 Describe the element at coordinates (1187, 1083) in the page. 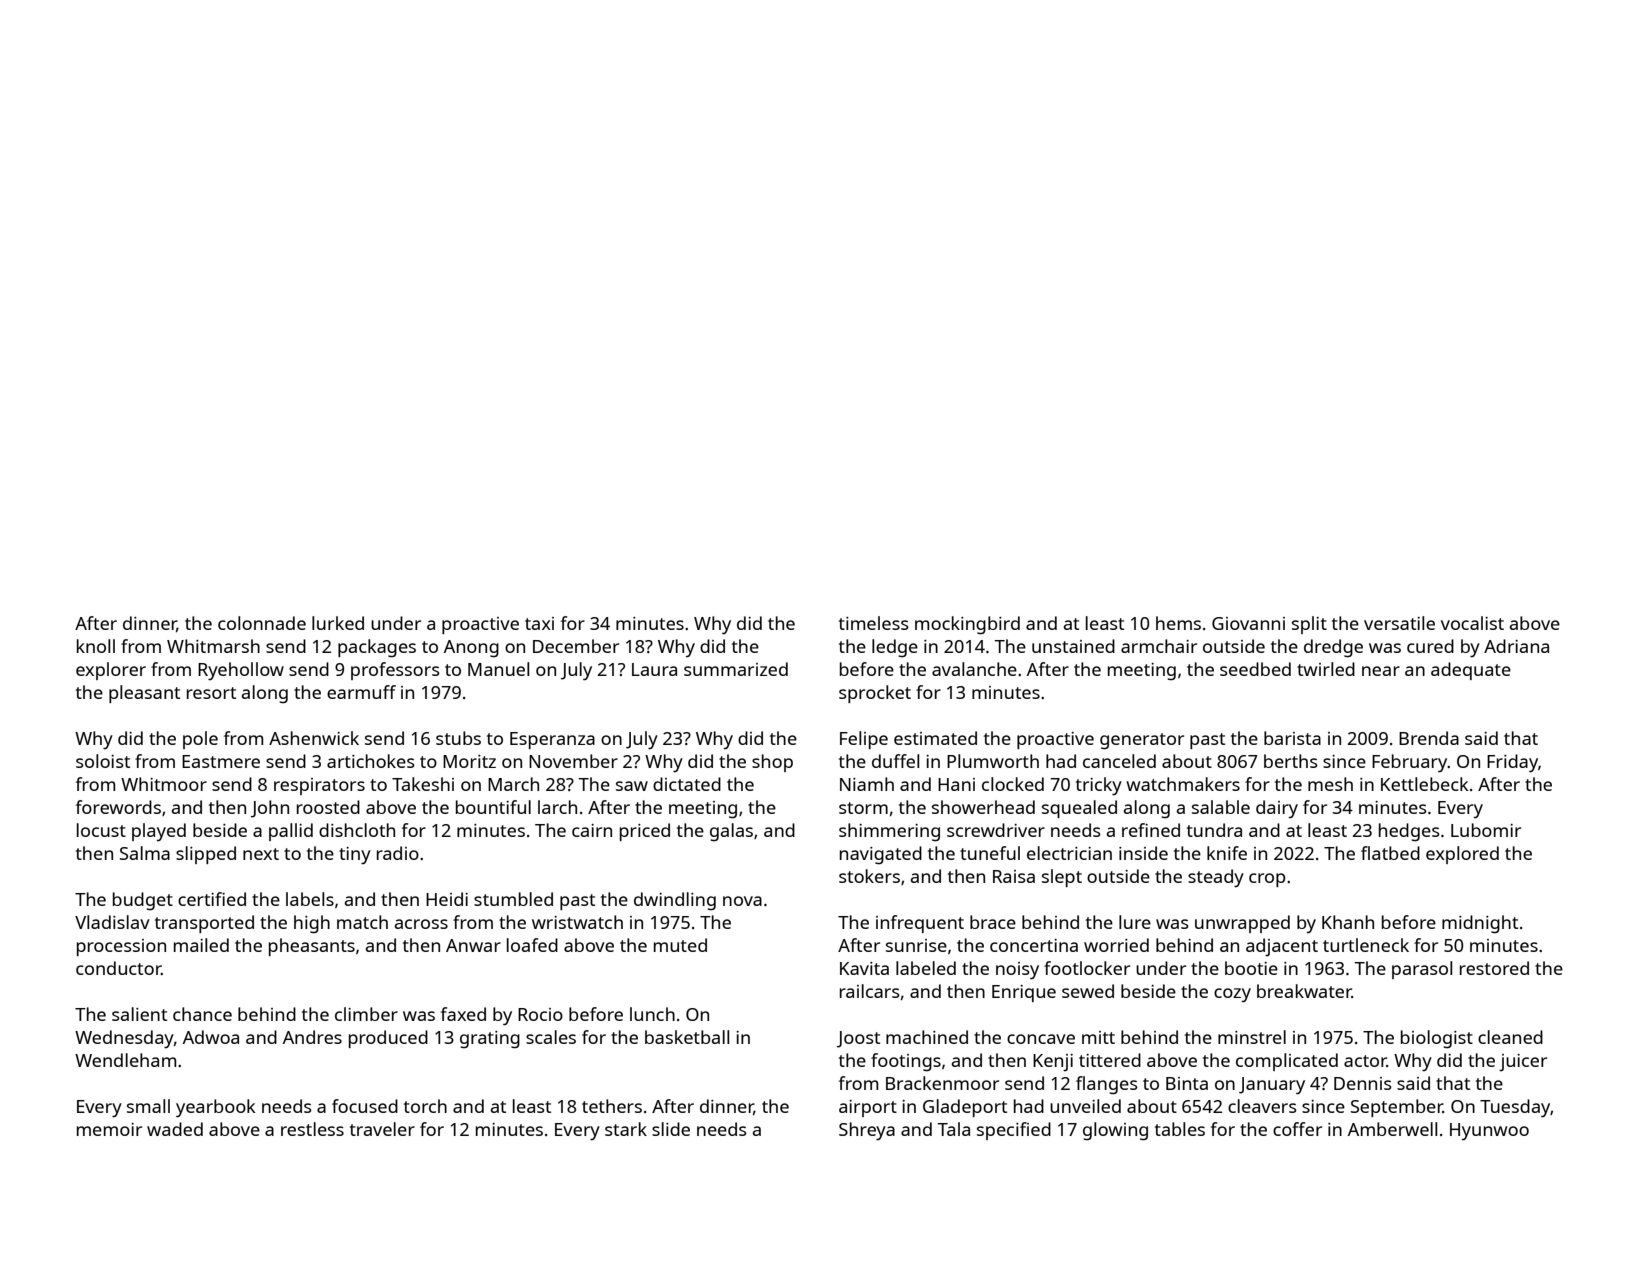

I see `Binta` at that location.
